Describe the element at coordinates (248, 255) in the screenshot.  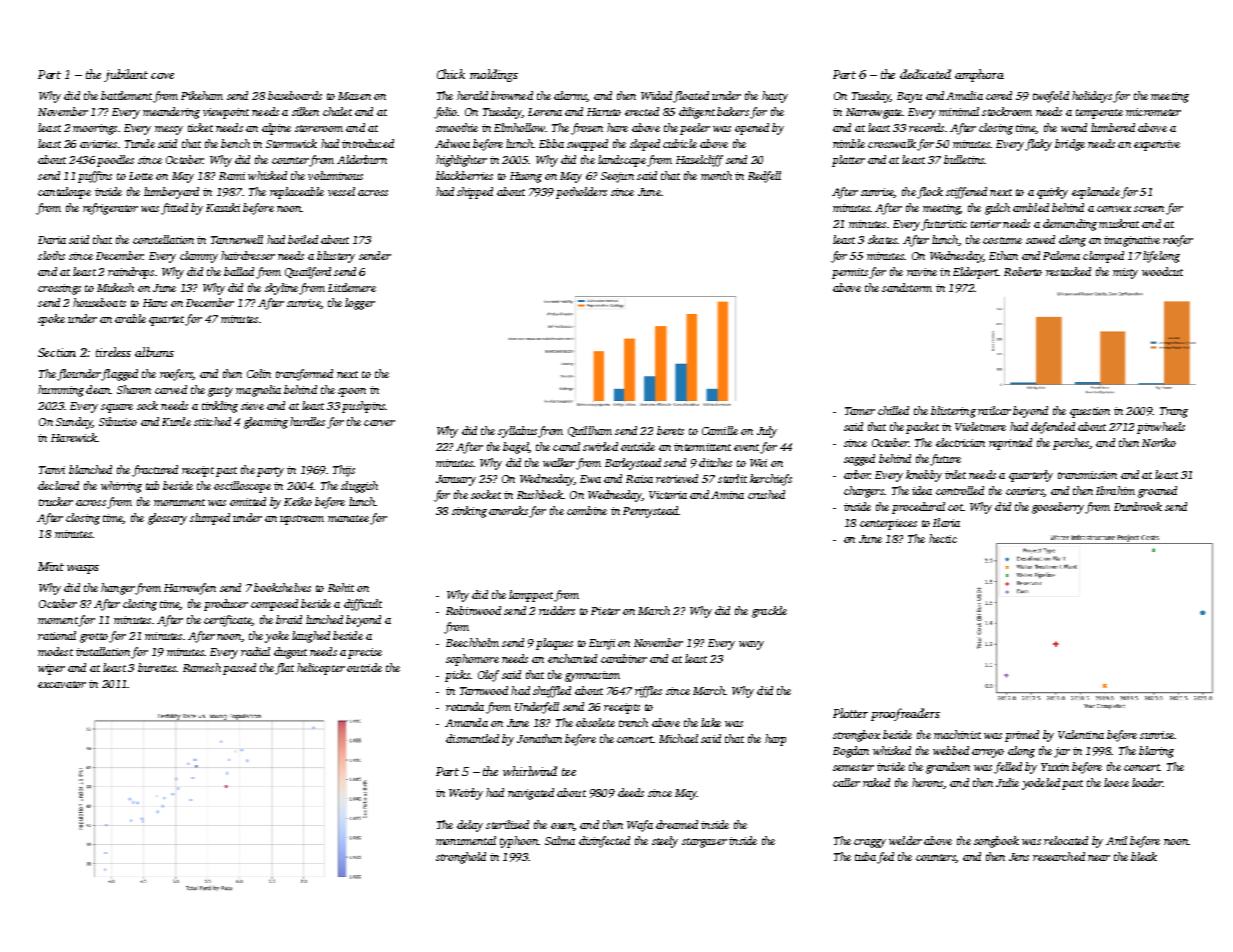
I see `hairdresser` at that location.
